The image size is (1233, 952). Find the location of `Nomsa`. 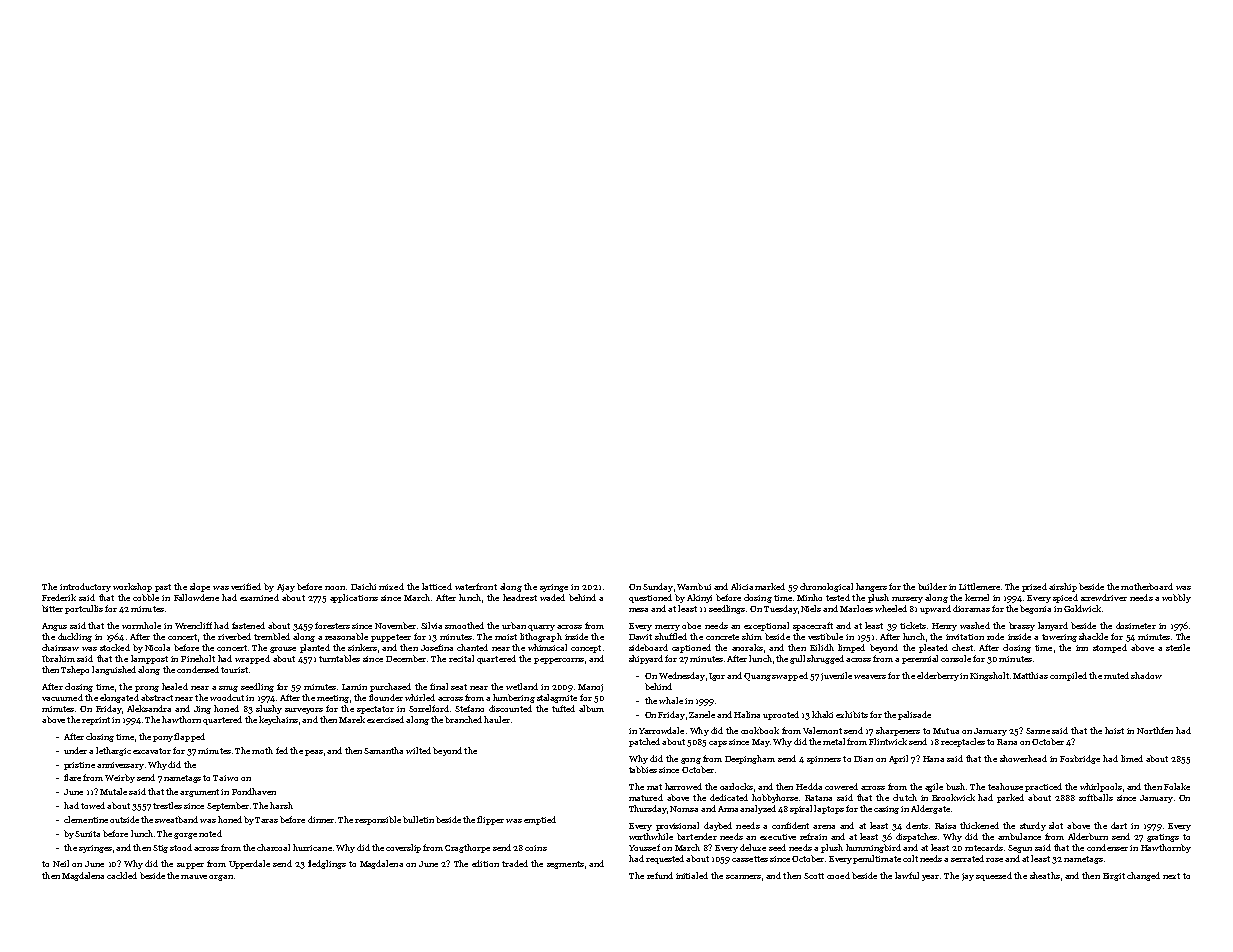

Nomsa is located at coordinates (684, 809).
